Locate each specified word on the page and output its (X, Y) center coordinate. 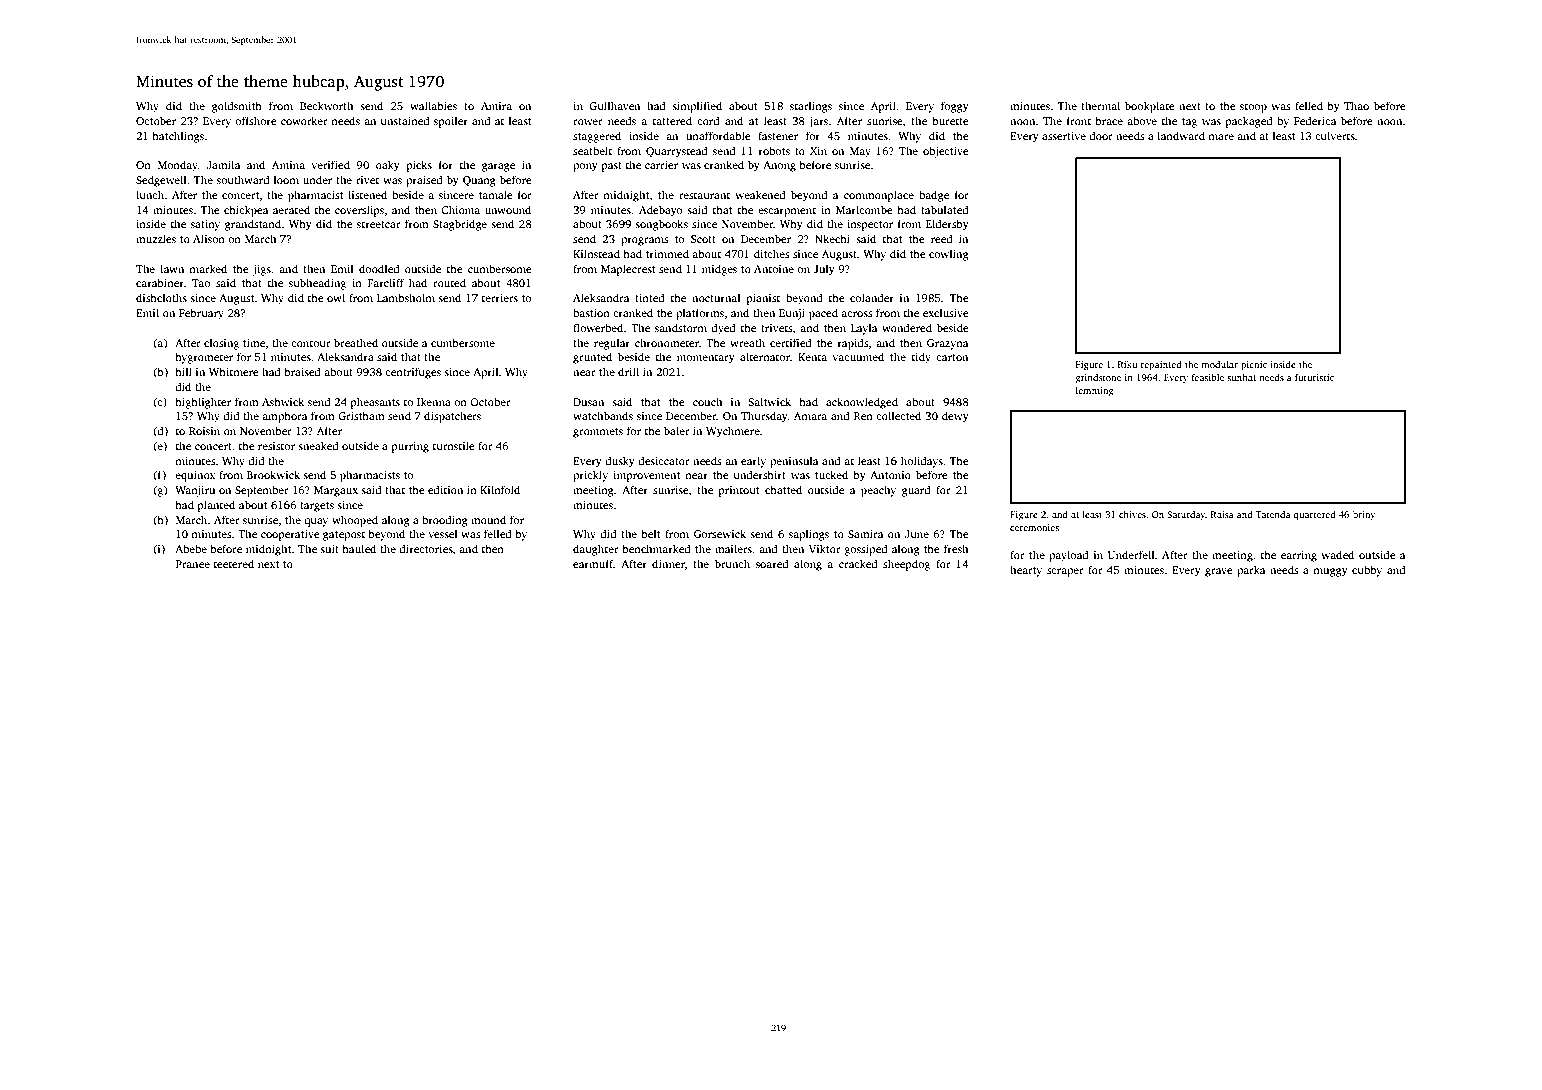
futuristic (1314, 377)
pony (585, 167)
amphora (284, 417)
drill (628, 371)
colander (872, 297)
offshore (256, 120)
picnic (1254, 365)
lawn (172, 268)
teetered (234, 563)
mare (1221, 137)
